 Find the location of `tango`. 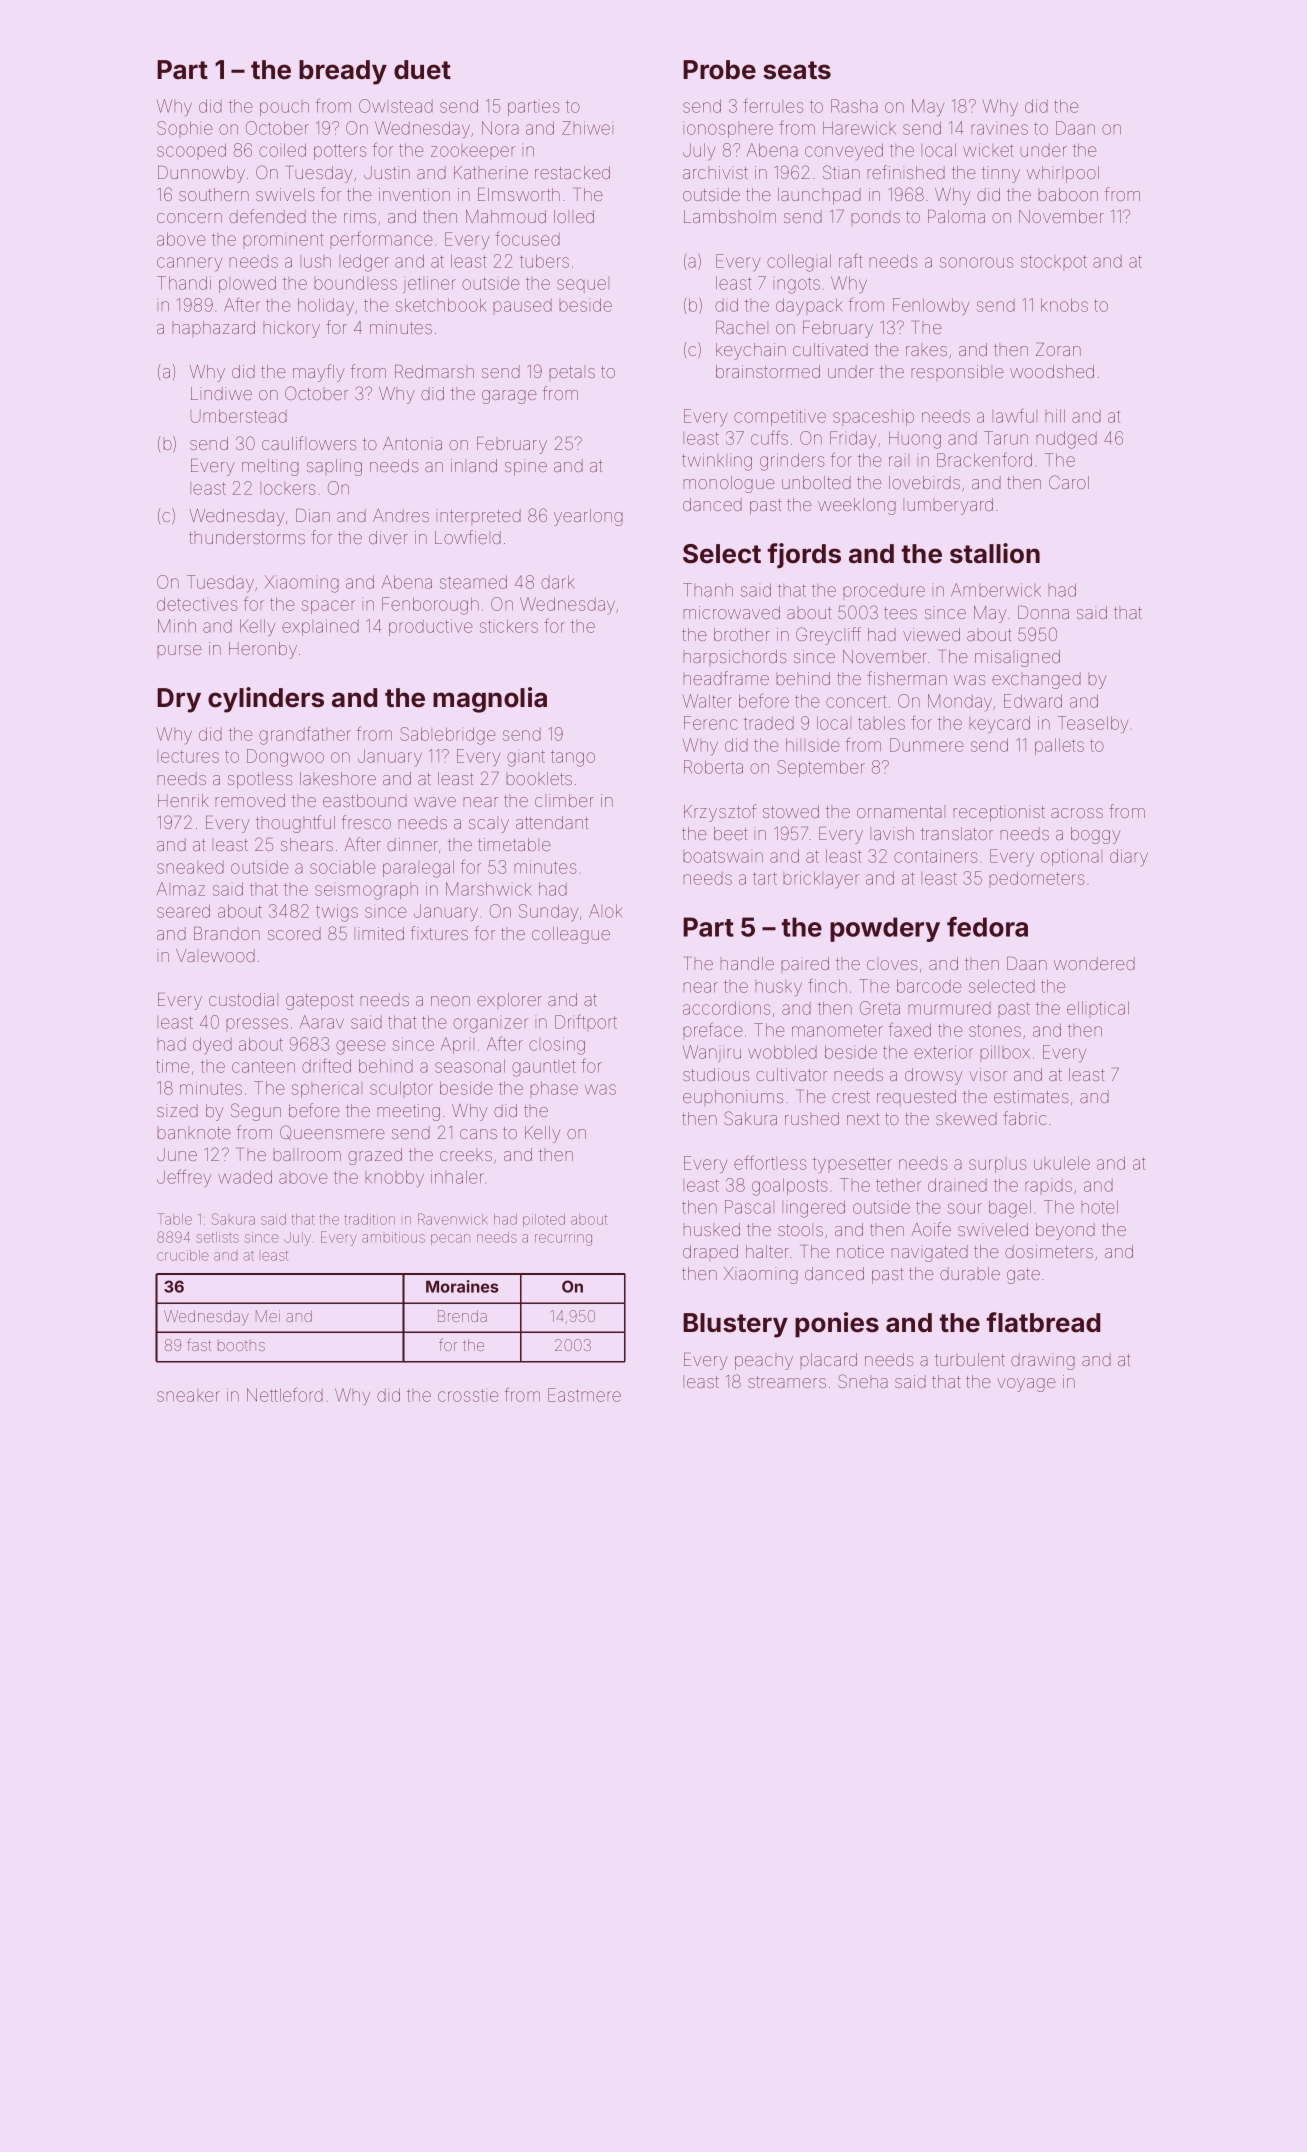

tango is located at coordinates (573, 758).
